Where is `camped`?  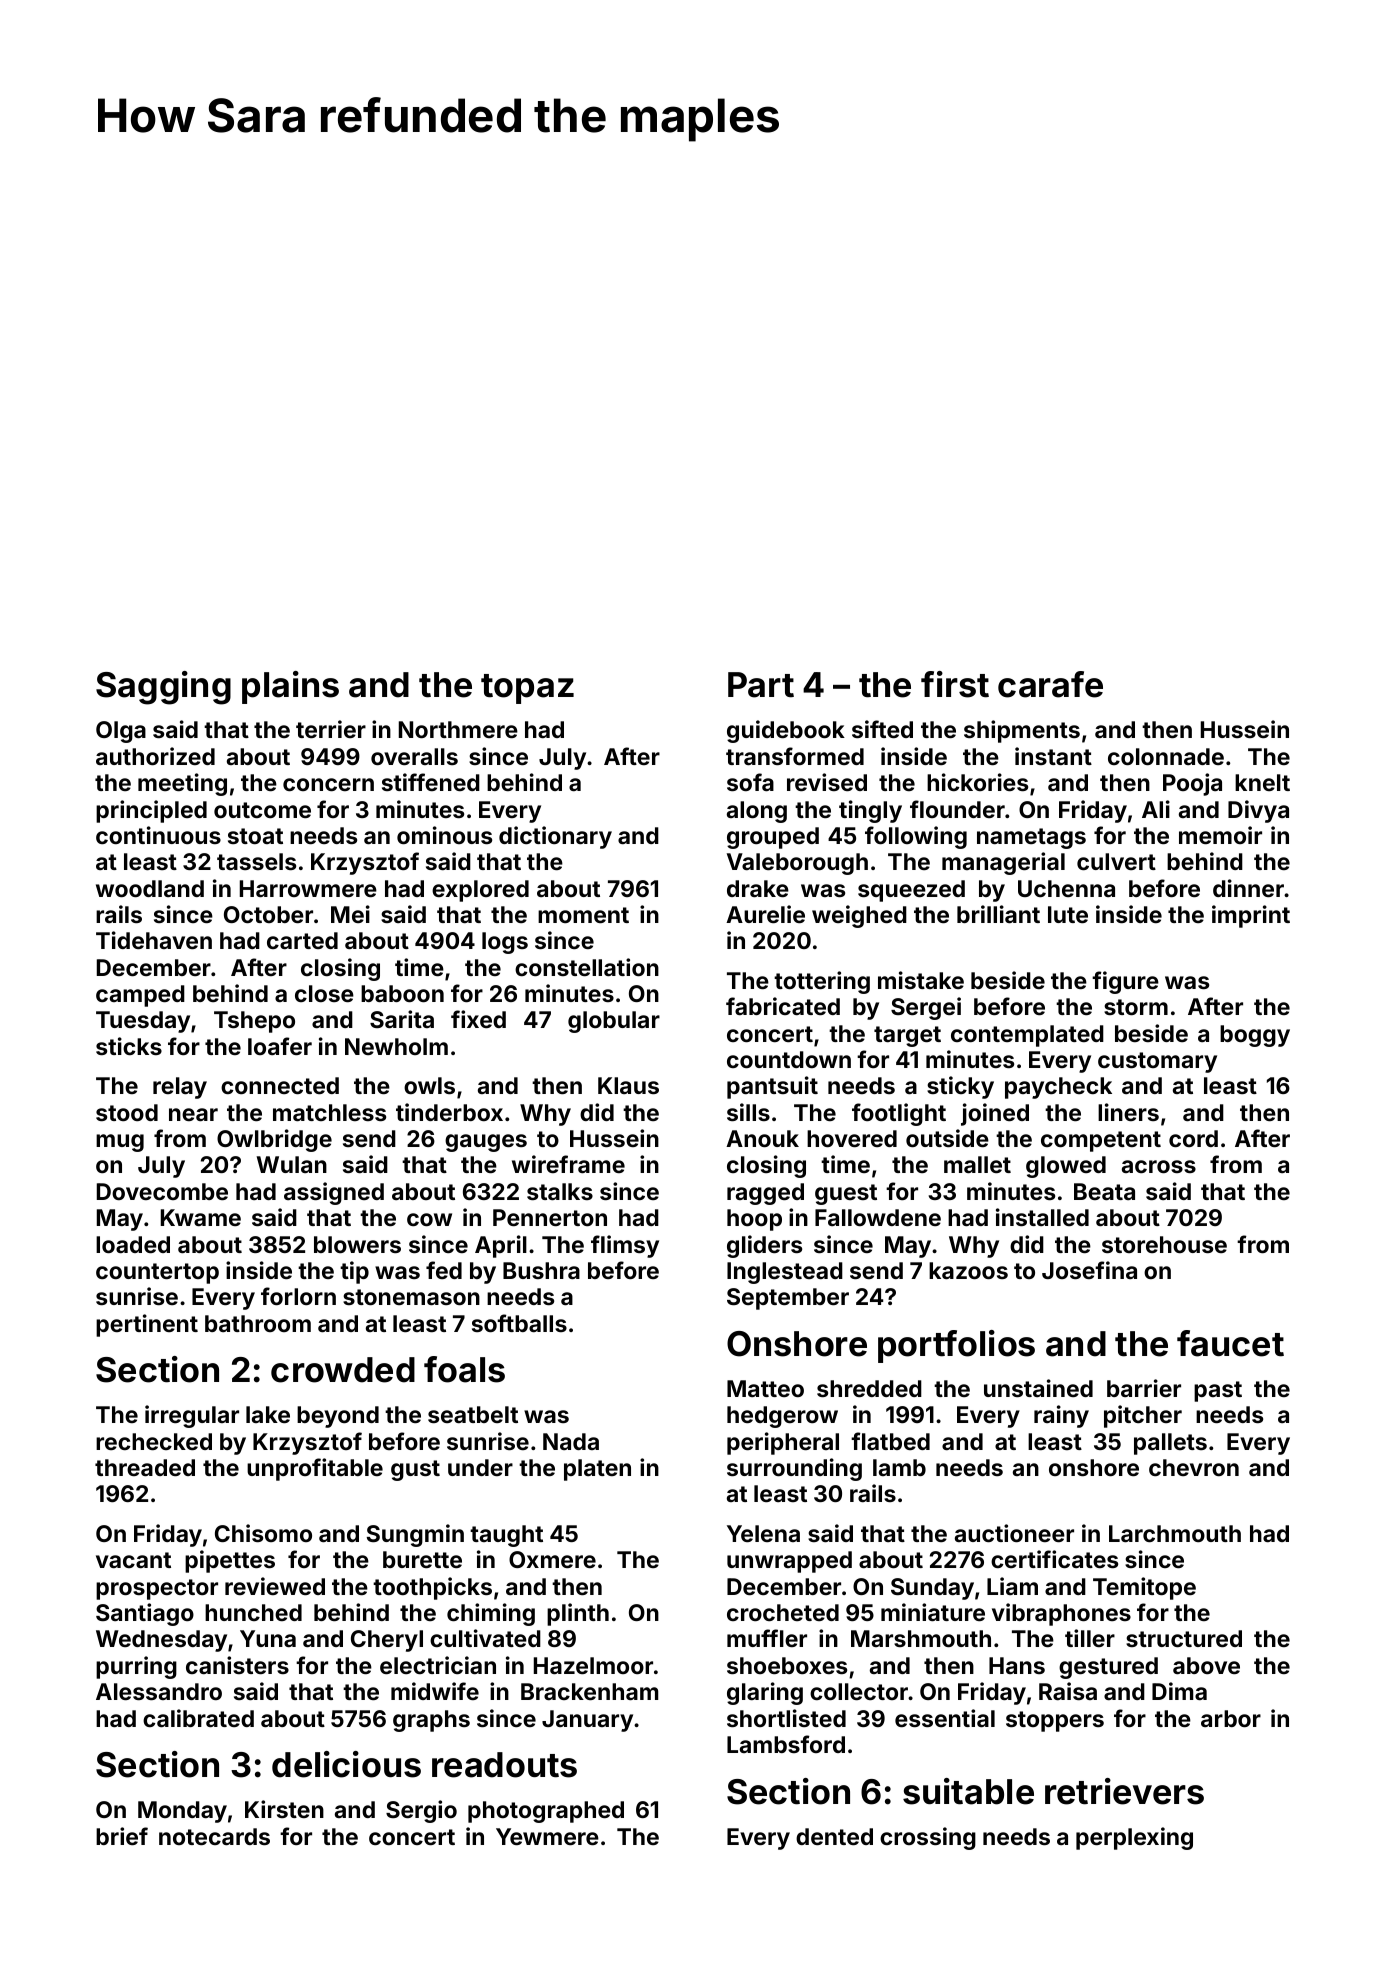 camped is located at coordinates (140, 996).
